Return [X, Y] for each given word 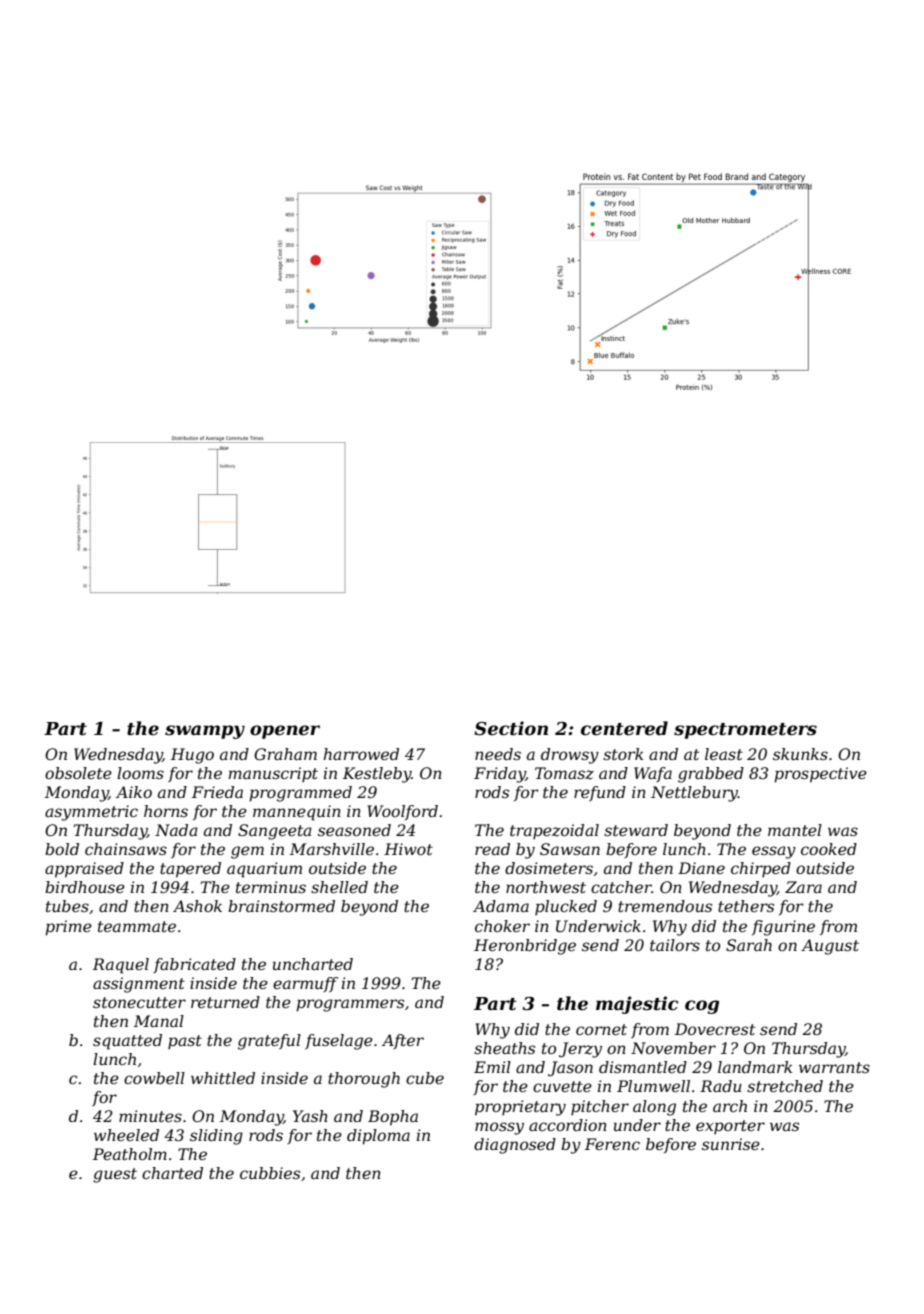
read [492, 849]
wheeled [126, 1135]
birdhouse [85, 887]
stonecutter [139, 1002]
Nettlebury [694, 794]
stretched [785, 1086]
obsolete [78, 773]
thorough [364, 1080]
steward [636, 830]
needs [498, 754]
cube [425, 1078]
